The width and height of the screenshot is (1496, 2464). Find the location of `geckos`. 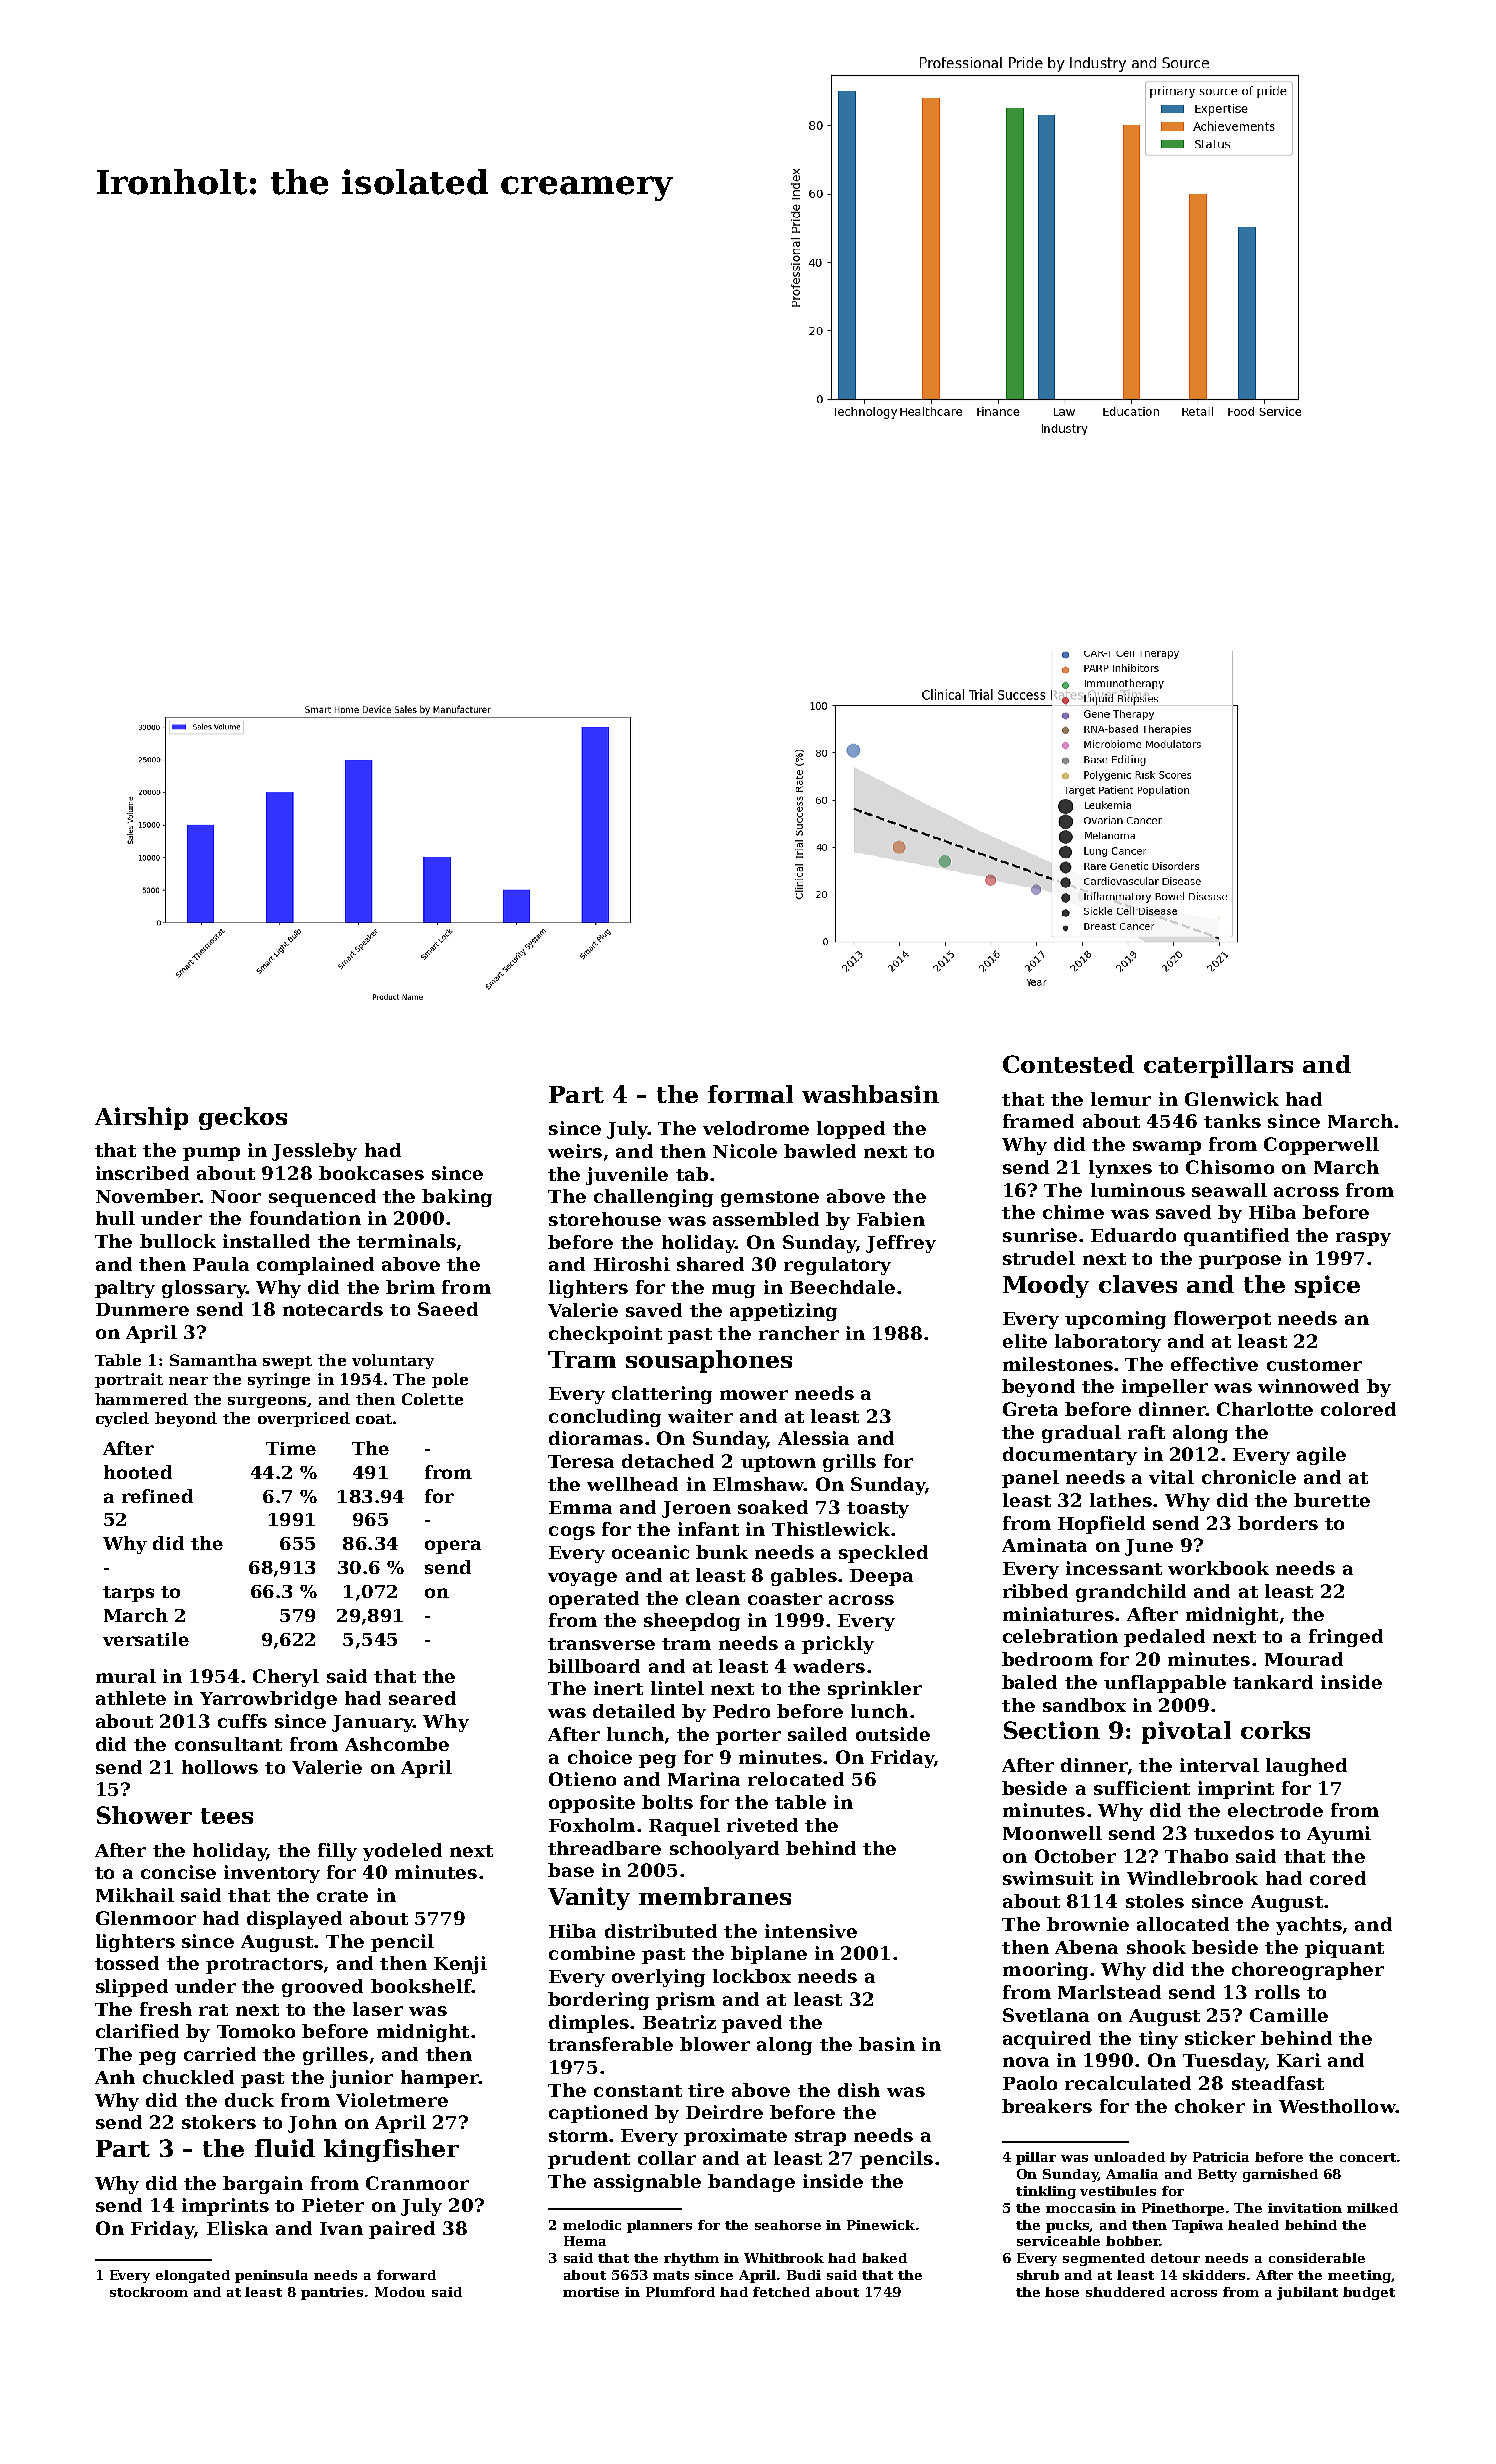

geckos is located at coordinates (243, 1118).
